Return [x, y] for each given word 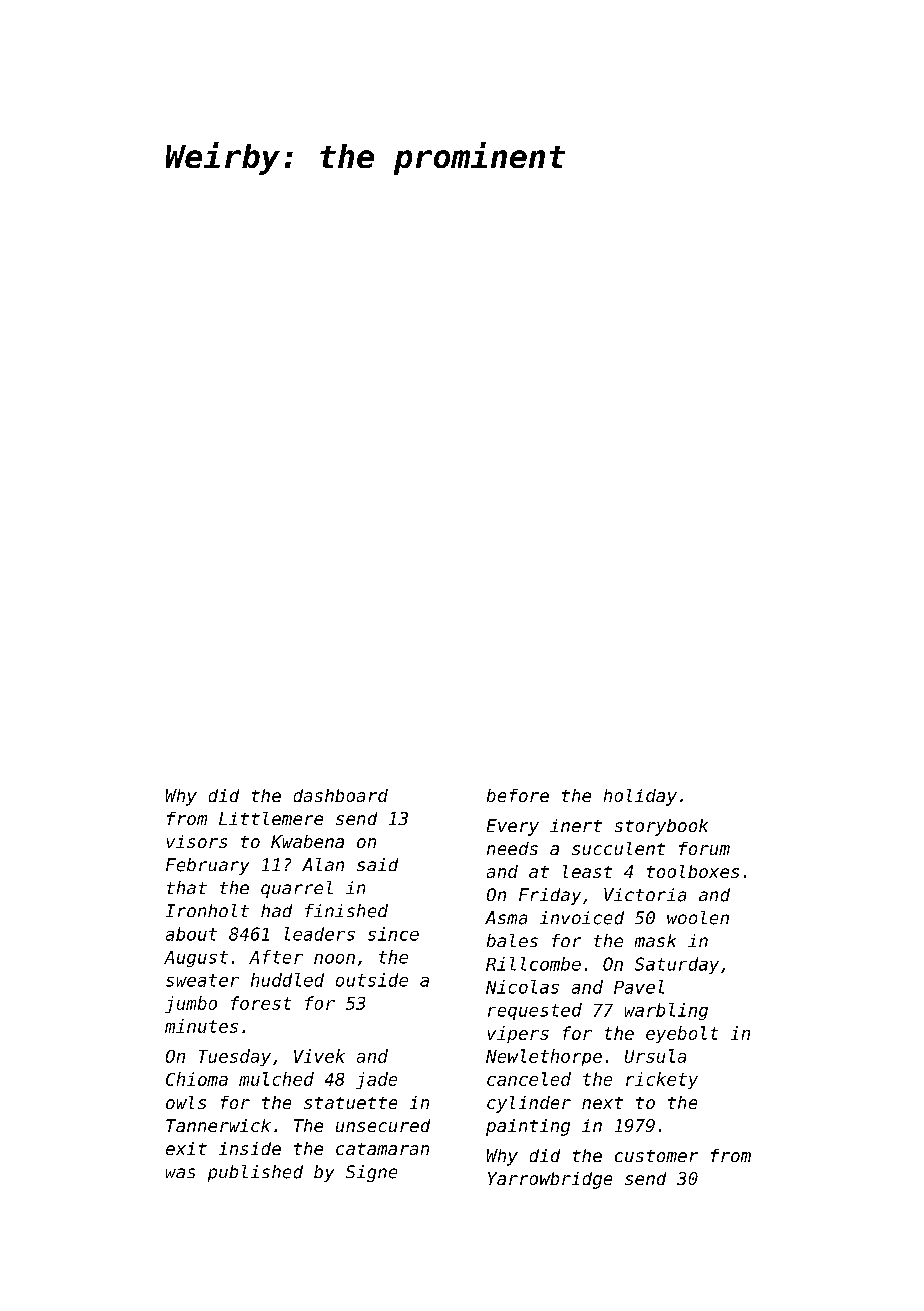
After [276, 957]
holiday [640, 797]
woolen [698, 918]
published [255, 1173]
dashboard [341, 795]
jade [376, 1080]
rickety [662, 1080]
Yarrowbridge [550, 1180]
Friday [550, 896]
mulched [276, 1079]
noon [334, 959]
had [276, 910]
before [518, 795]
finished [346, 911]
